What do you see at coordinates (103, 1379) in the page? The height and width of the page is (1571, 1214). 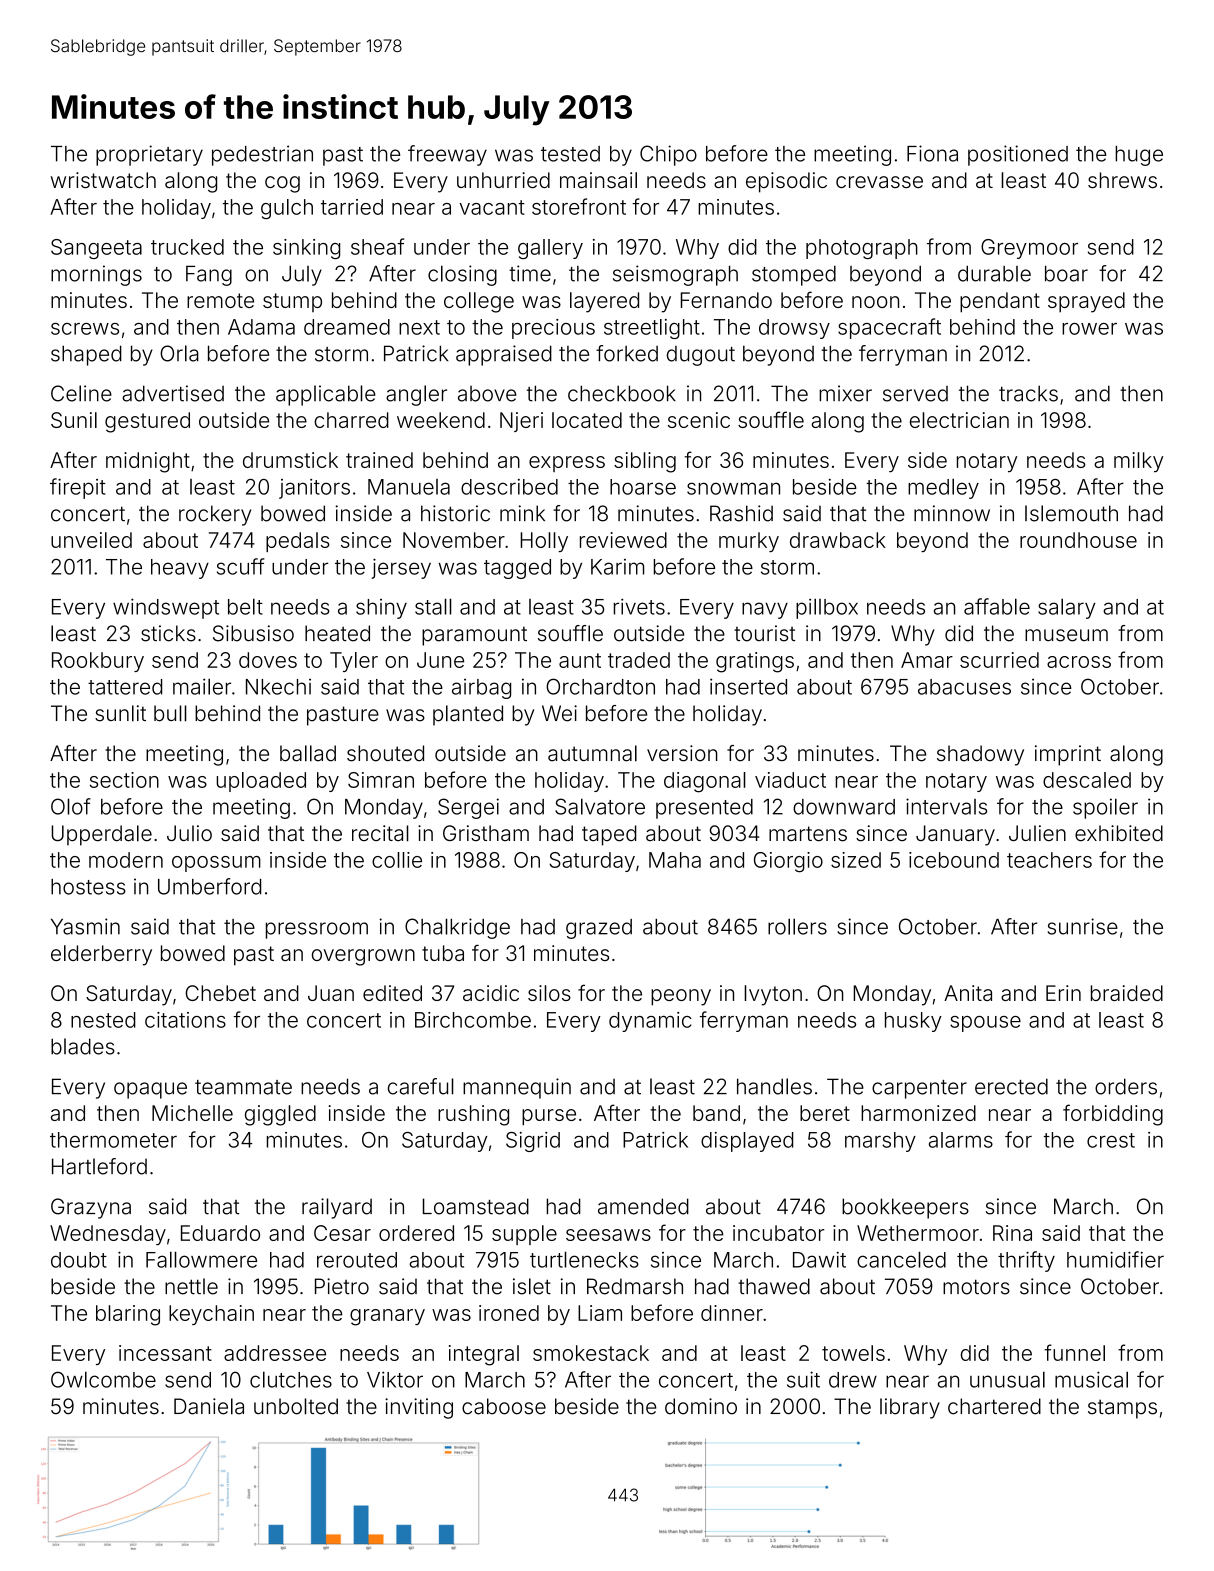 I see `Owlcombe` at bounding box center [103, 1379].
